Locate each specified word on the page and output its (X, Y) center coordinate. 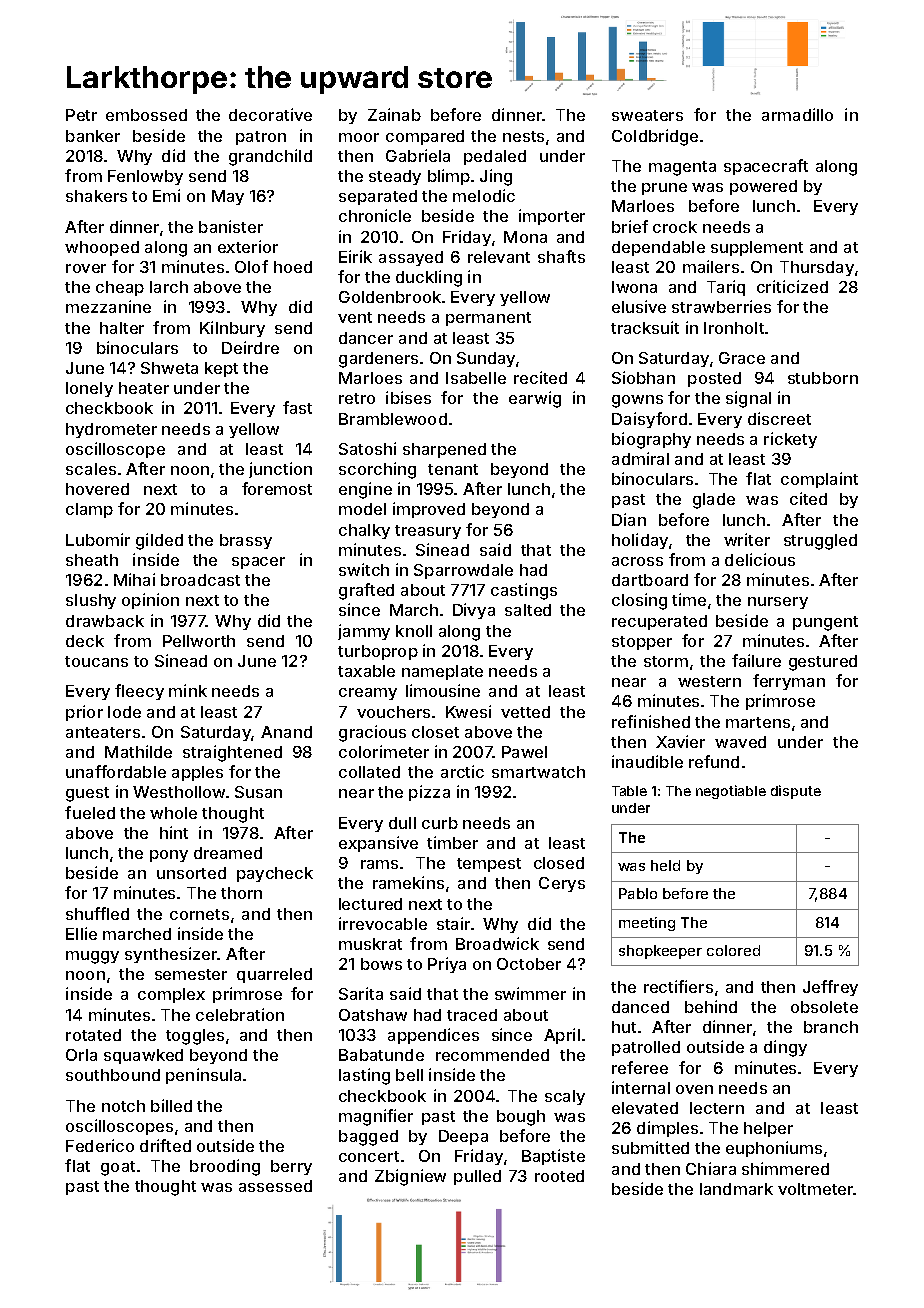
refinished (651, 721)
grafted (366, 591)
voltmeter (815, 1189)
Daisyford (649, 420)
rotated (93, 1035)
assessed (275, 1186)
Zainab (394, 114)
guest (87, 794)
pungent (825, 623)
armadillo (797, 114)
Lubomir (98, 539)
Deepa (463, 1137)
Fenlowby (145, 177)
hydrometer (111, 430)
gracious (372, 733)
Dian (629, 519)
